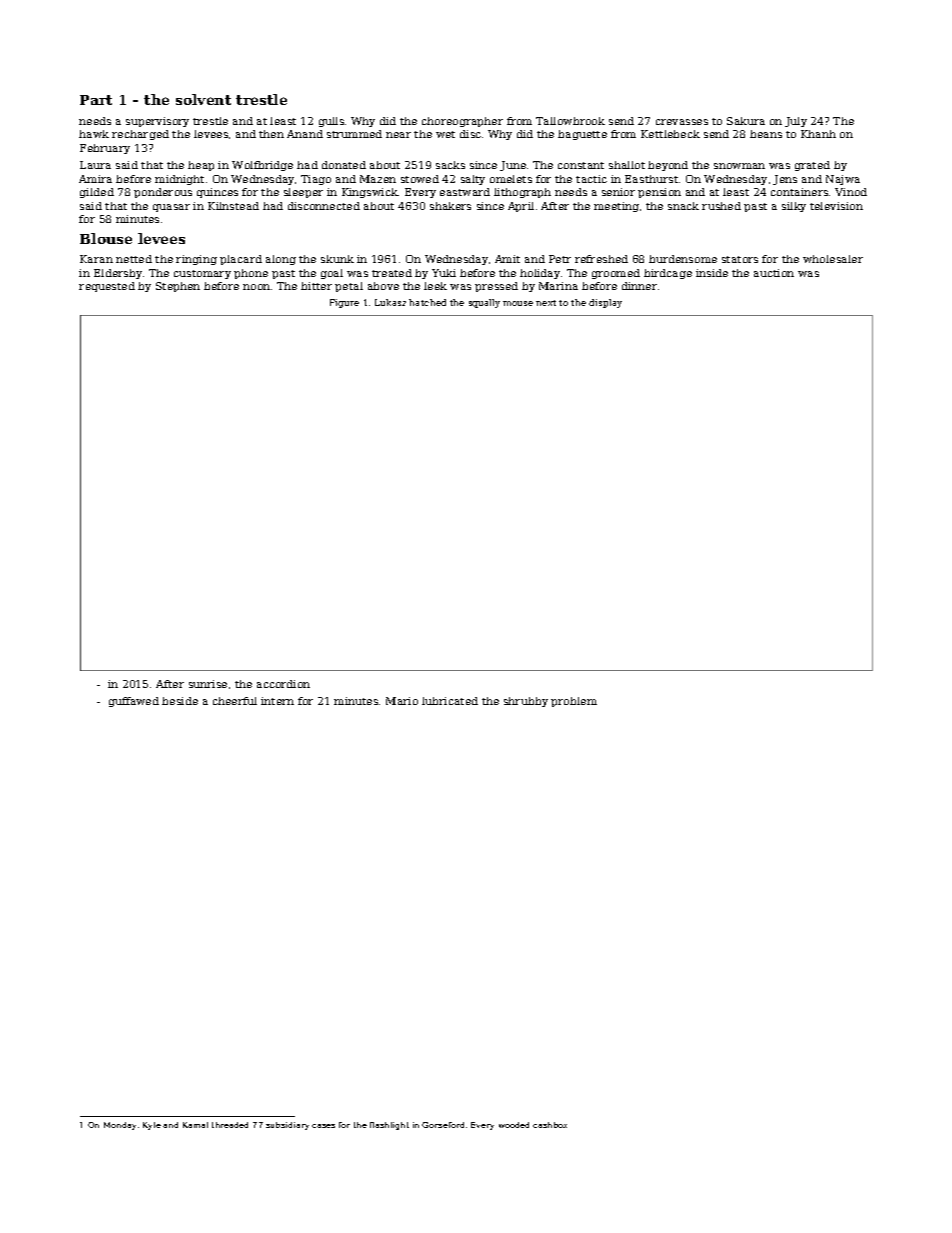  What do you see at coordinates (106, 238) in the image?
I see `Blouse` at bounding box center [106, 238].
